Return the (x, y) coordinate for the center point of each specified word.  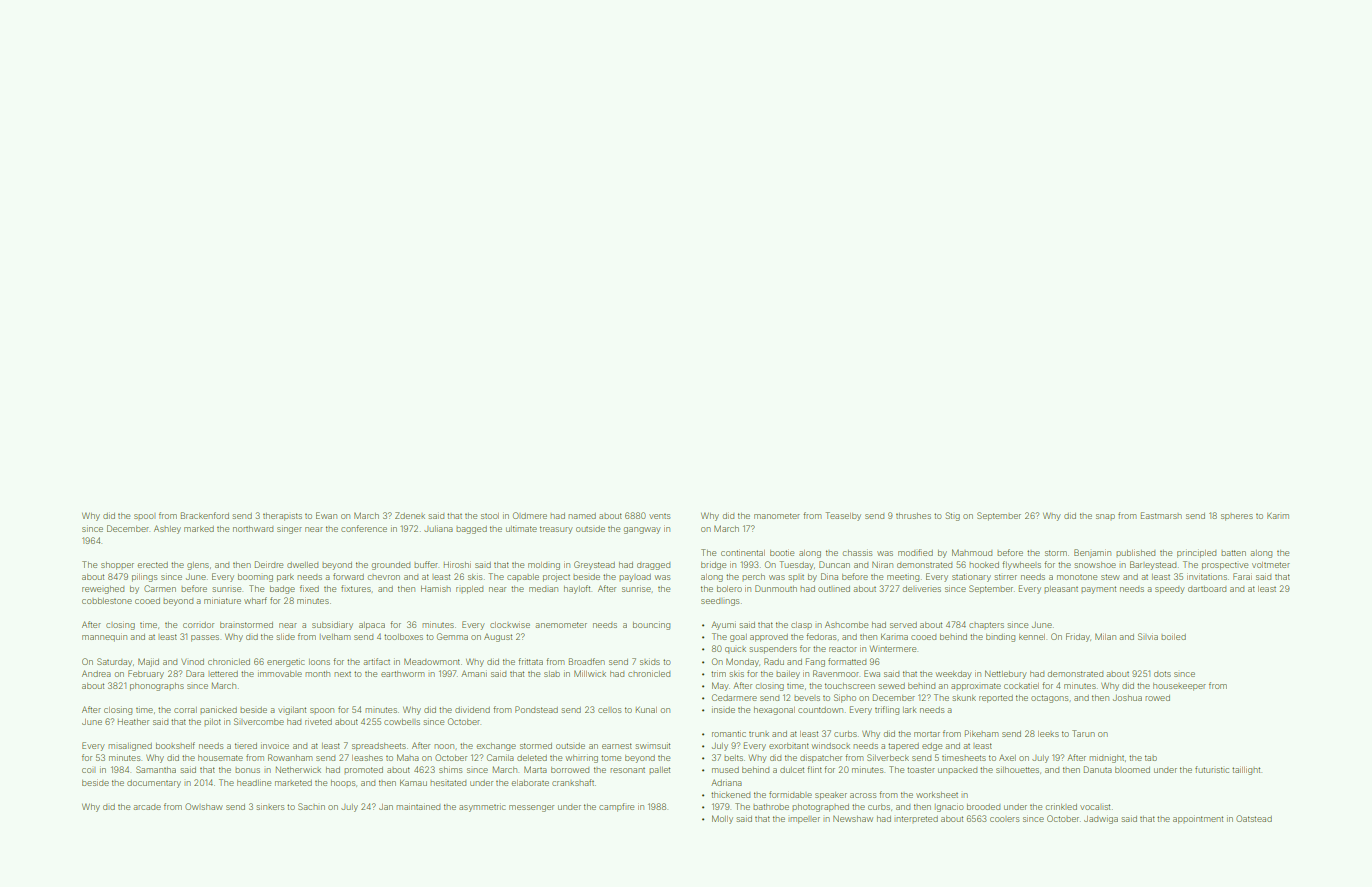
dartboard (1207, 589)
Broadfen (587, 661)
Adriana (726, 782)
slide (285, 636)
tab (1151, 758)
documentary (154, 784)
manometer (777, 516)
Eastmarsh (1161, 515)
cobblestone (107, 601)
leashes (367, 758)
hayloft (577, 589)
